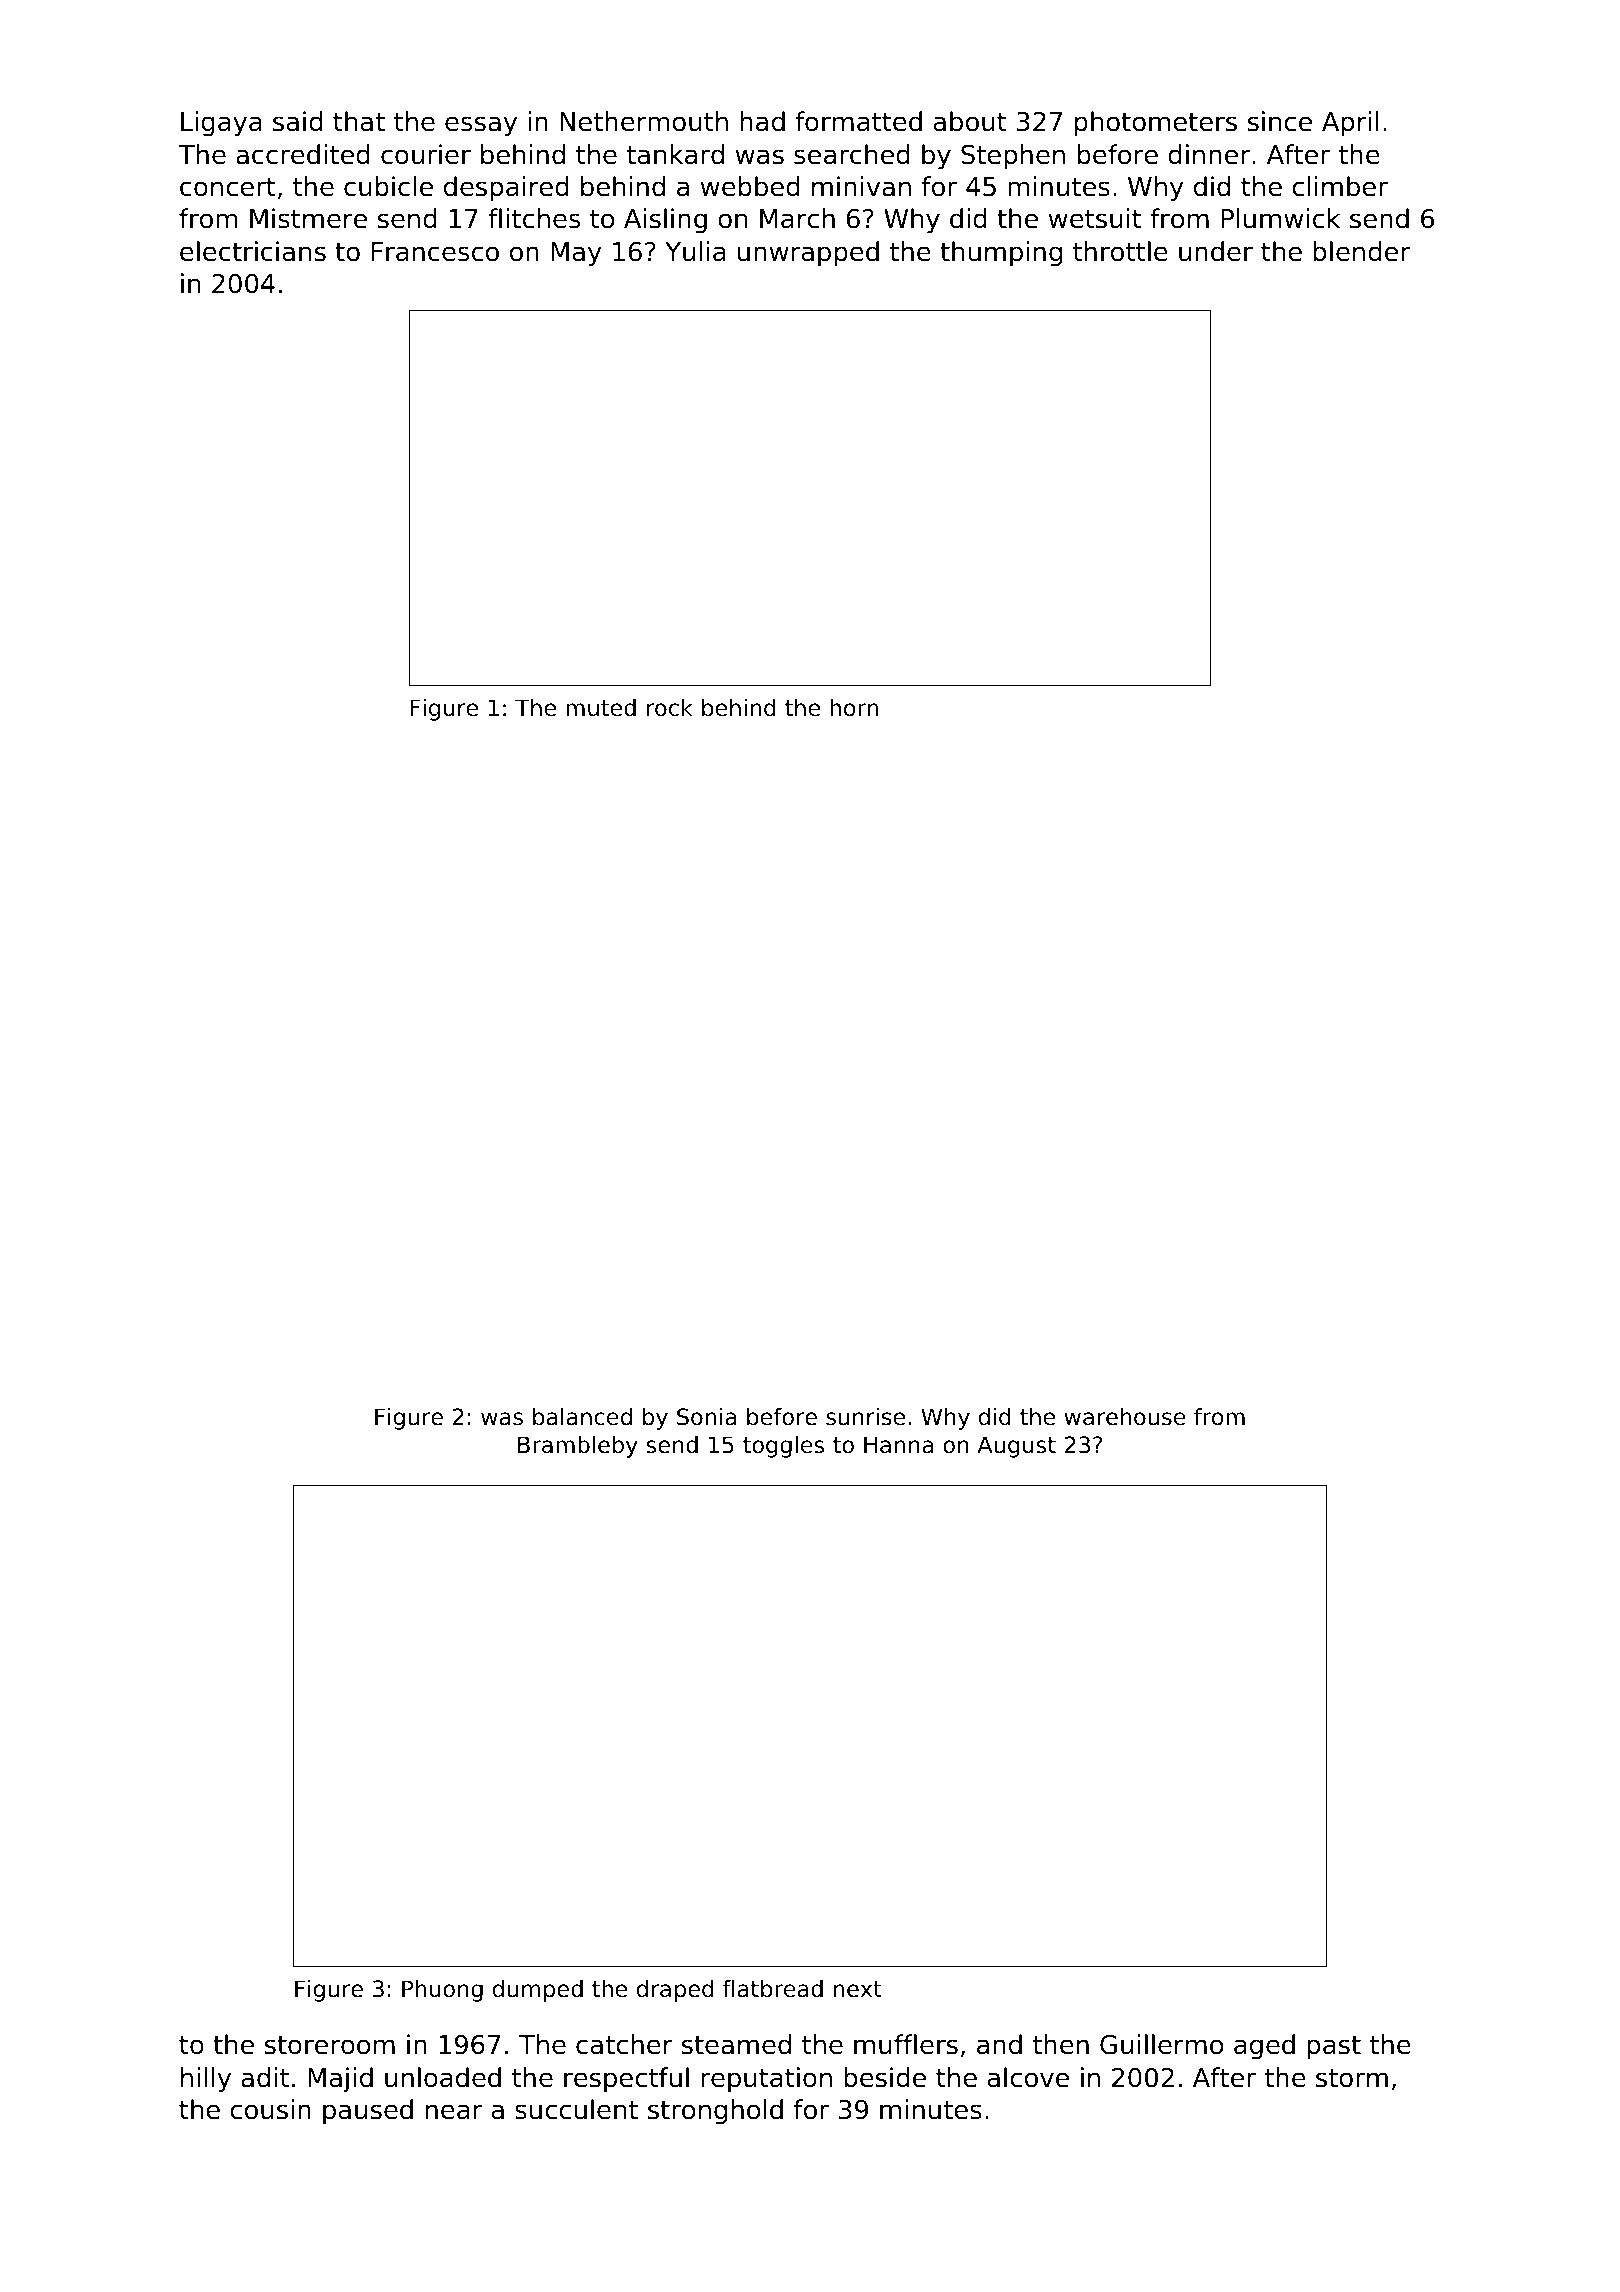 The image size is (1620, 2292). Describe the element at coordinates (442, 1991) in the screenshot. I see `Phuong` at that location.
